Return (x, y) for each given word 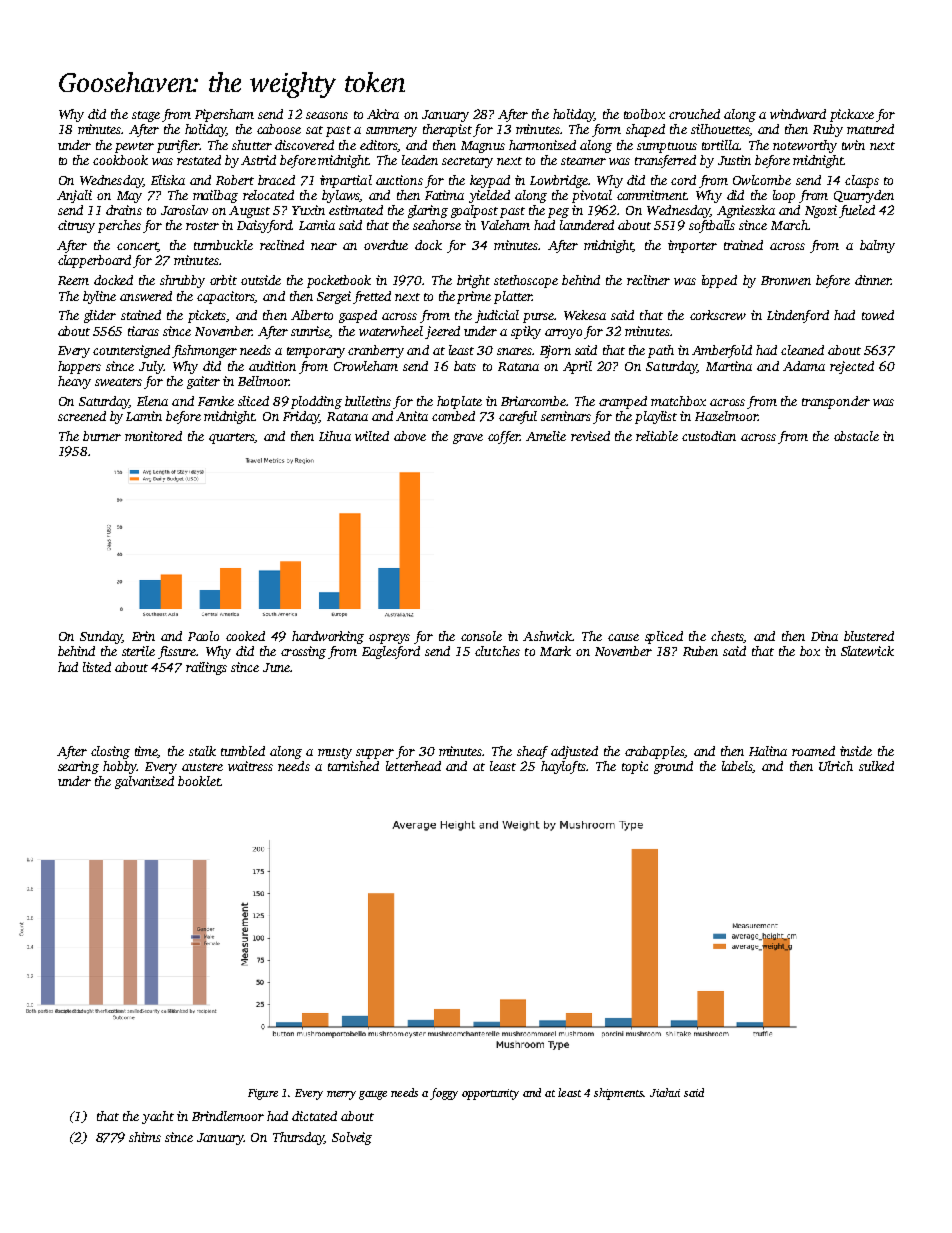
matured (870, 129)
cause (623, 637)
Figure (263, 1094)
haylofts (563, 767)
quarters (232, 438)
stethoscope (526, 281)
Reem (73, 280)
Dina (824, 636)
